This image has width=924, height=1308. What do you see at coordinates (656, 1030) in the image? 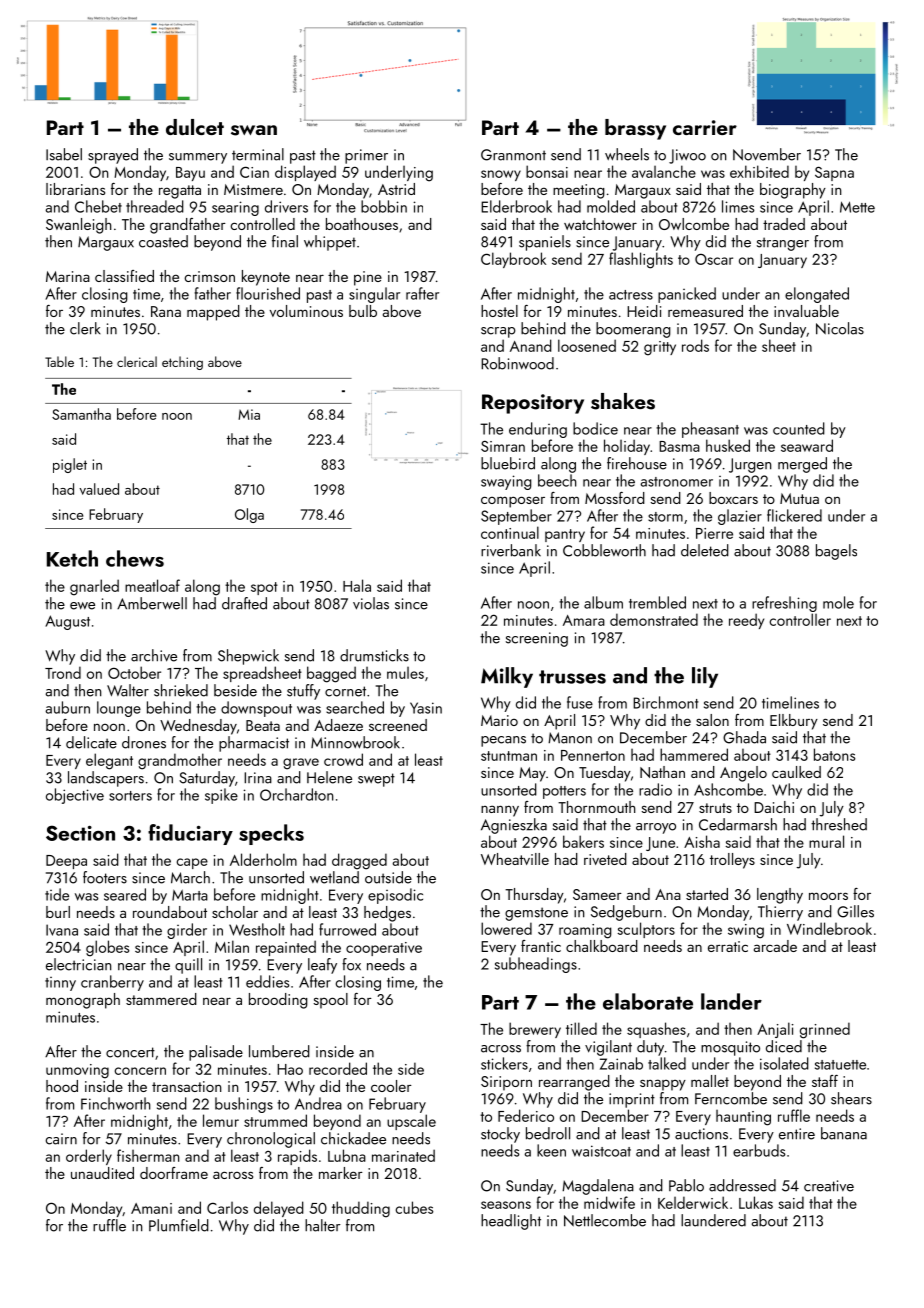
I see `squashes` at bounding box center [656, 1030].
